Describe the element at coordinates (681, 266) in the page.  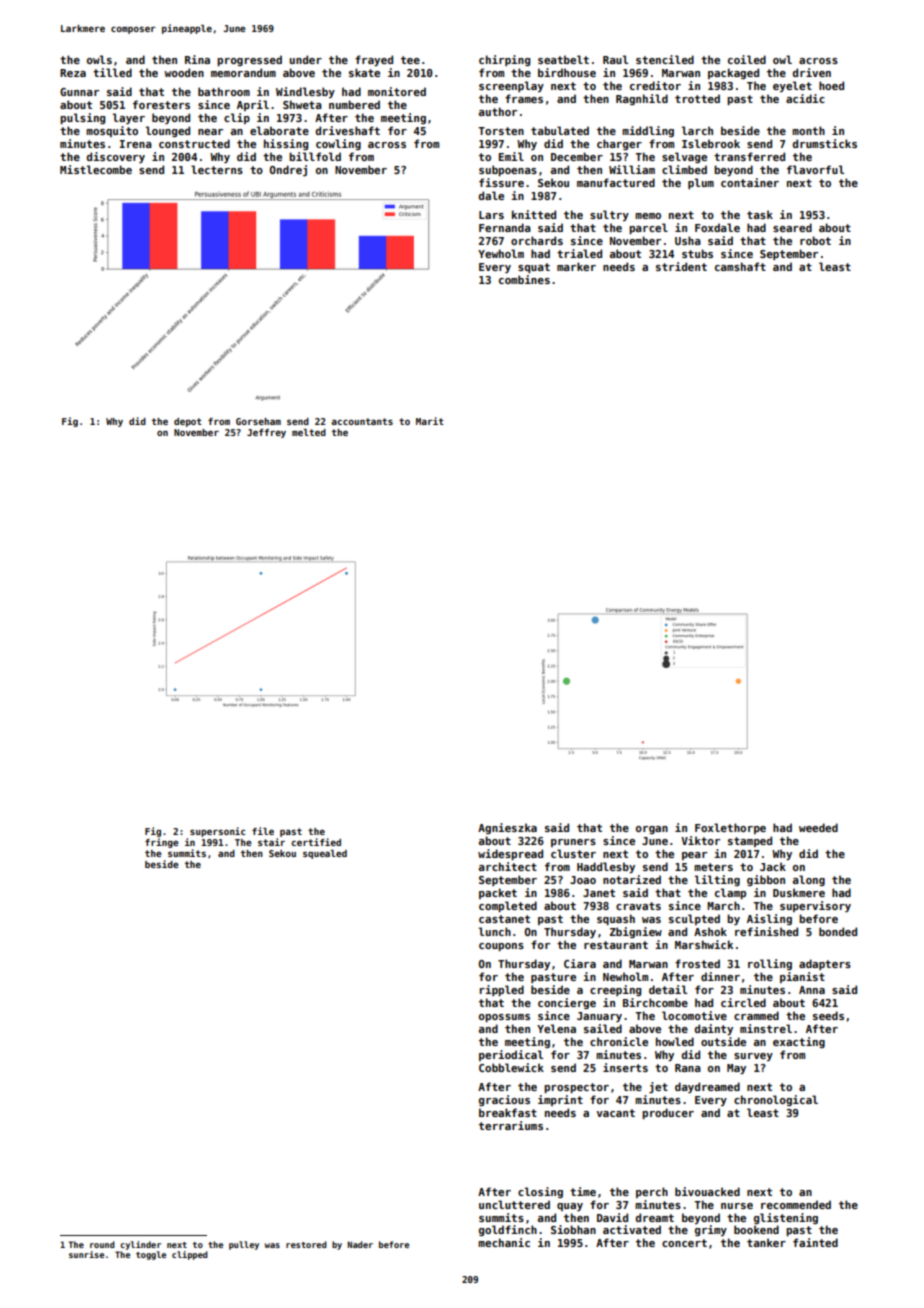
I see `strident` at that location.
